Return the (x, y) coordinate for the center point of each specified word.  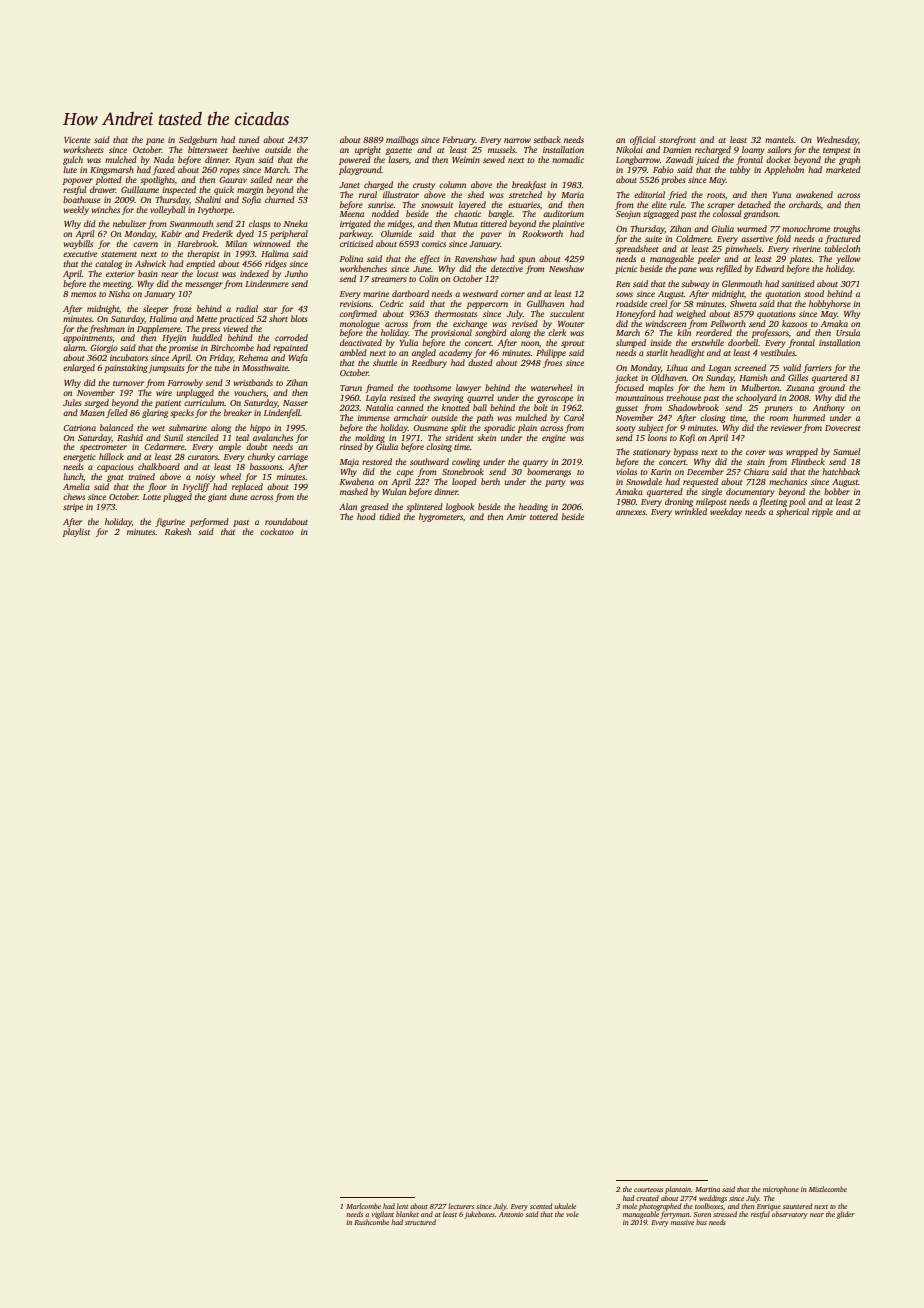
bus (701, 1222)
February (459, 140)
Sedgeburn (198, 140)
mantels (779, 139)
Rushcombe (371, 1222)
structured (420, 1222)
